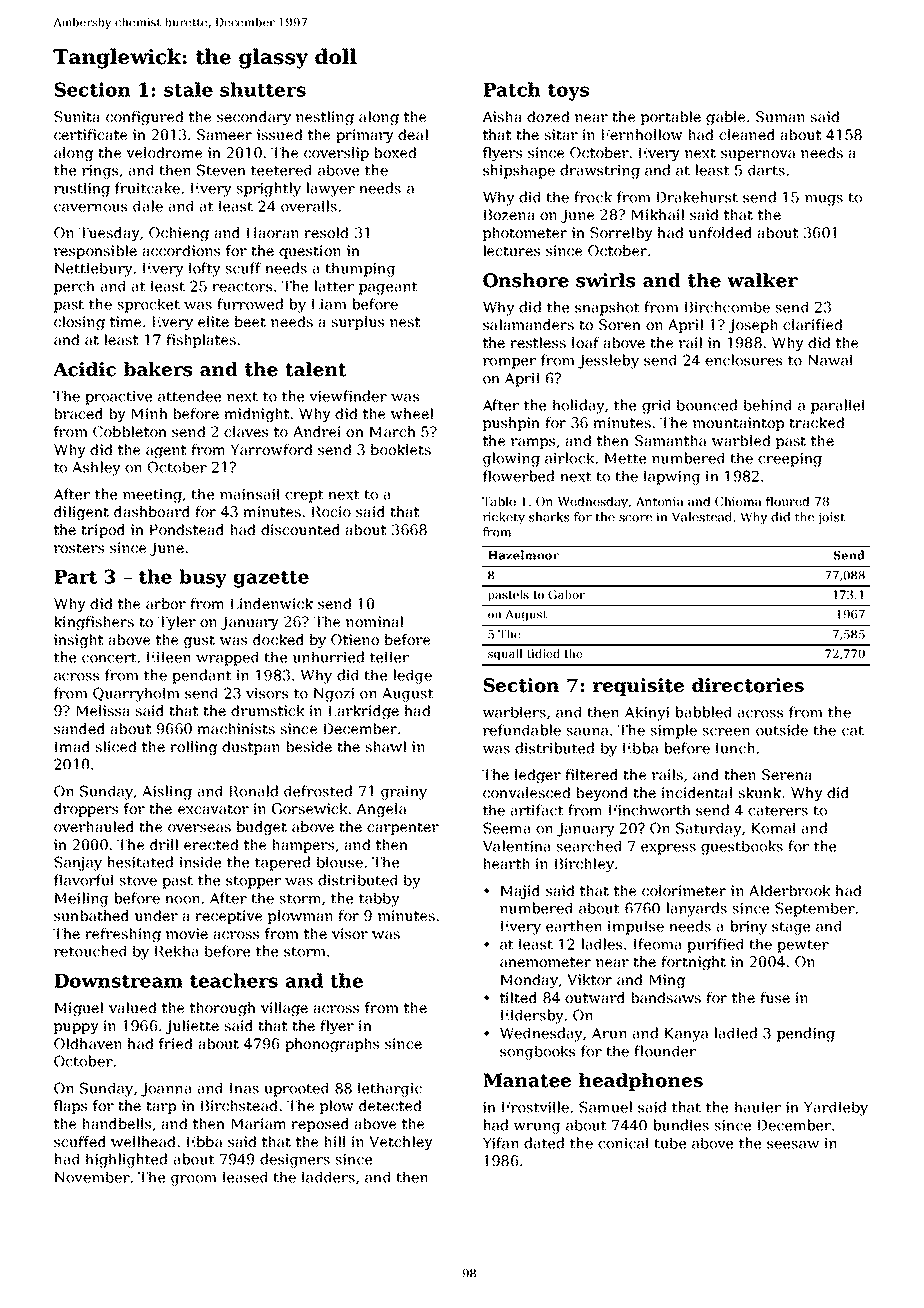  I want to click on Yarrowford, so click(271, 449).
